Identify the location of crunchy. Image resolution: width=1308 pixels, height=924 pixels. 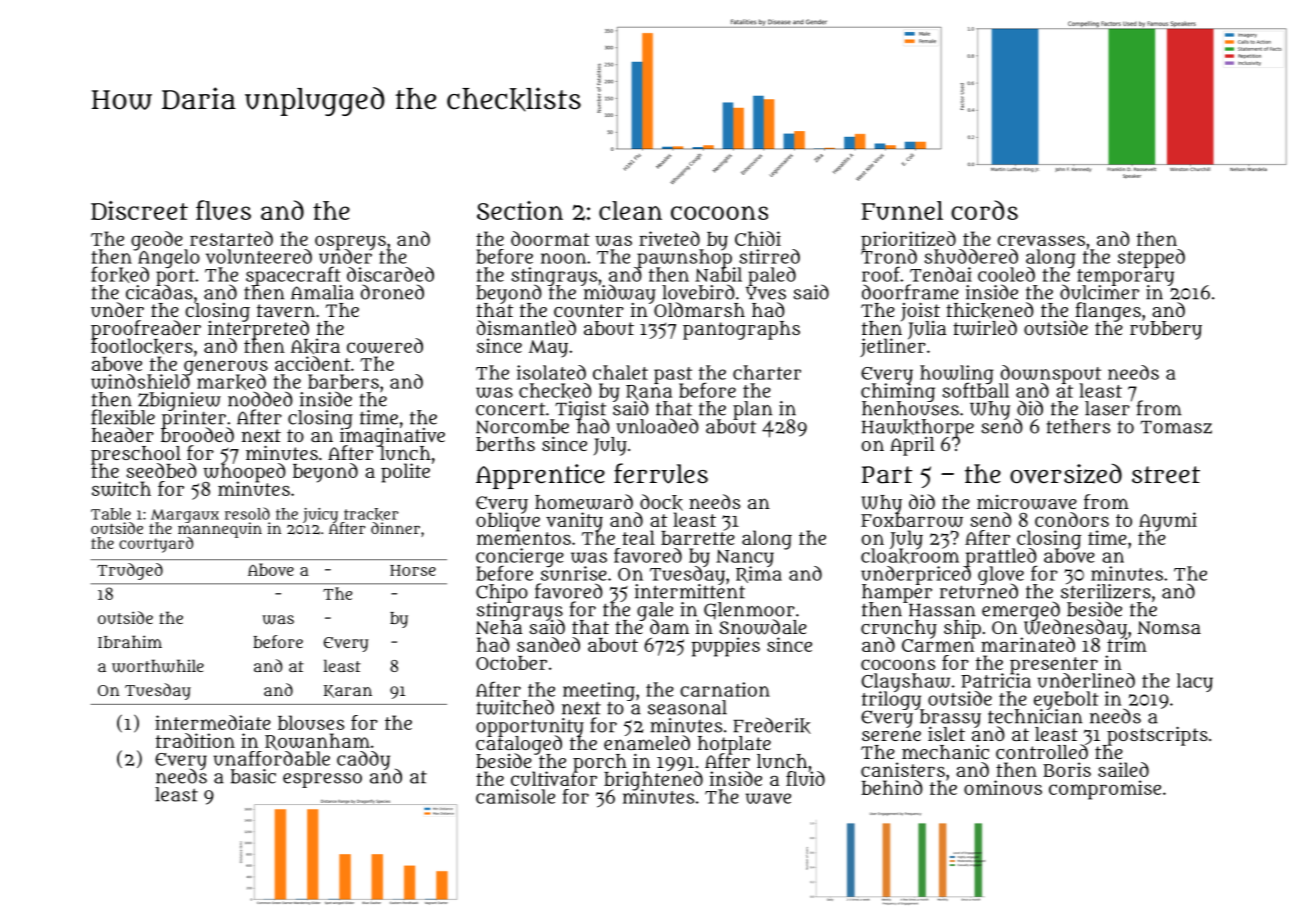
(899, 629).
